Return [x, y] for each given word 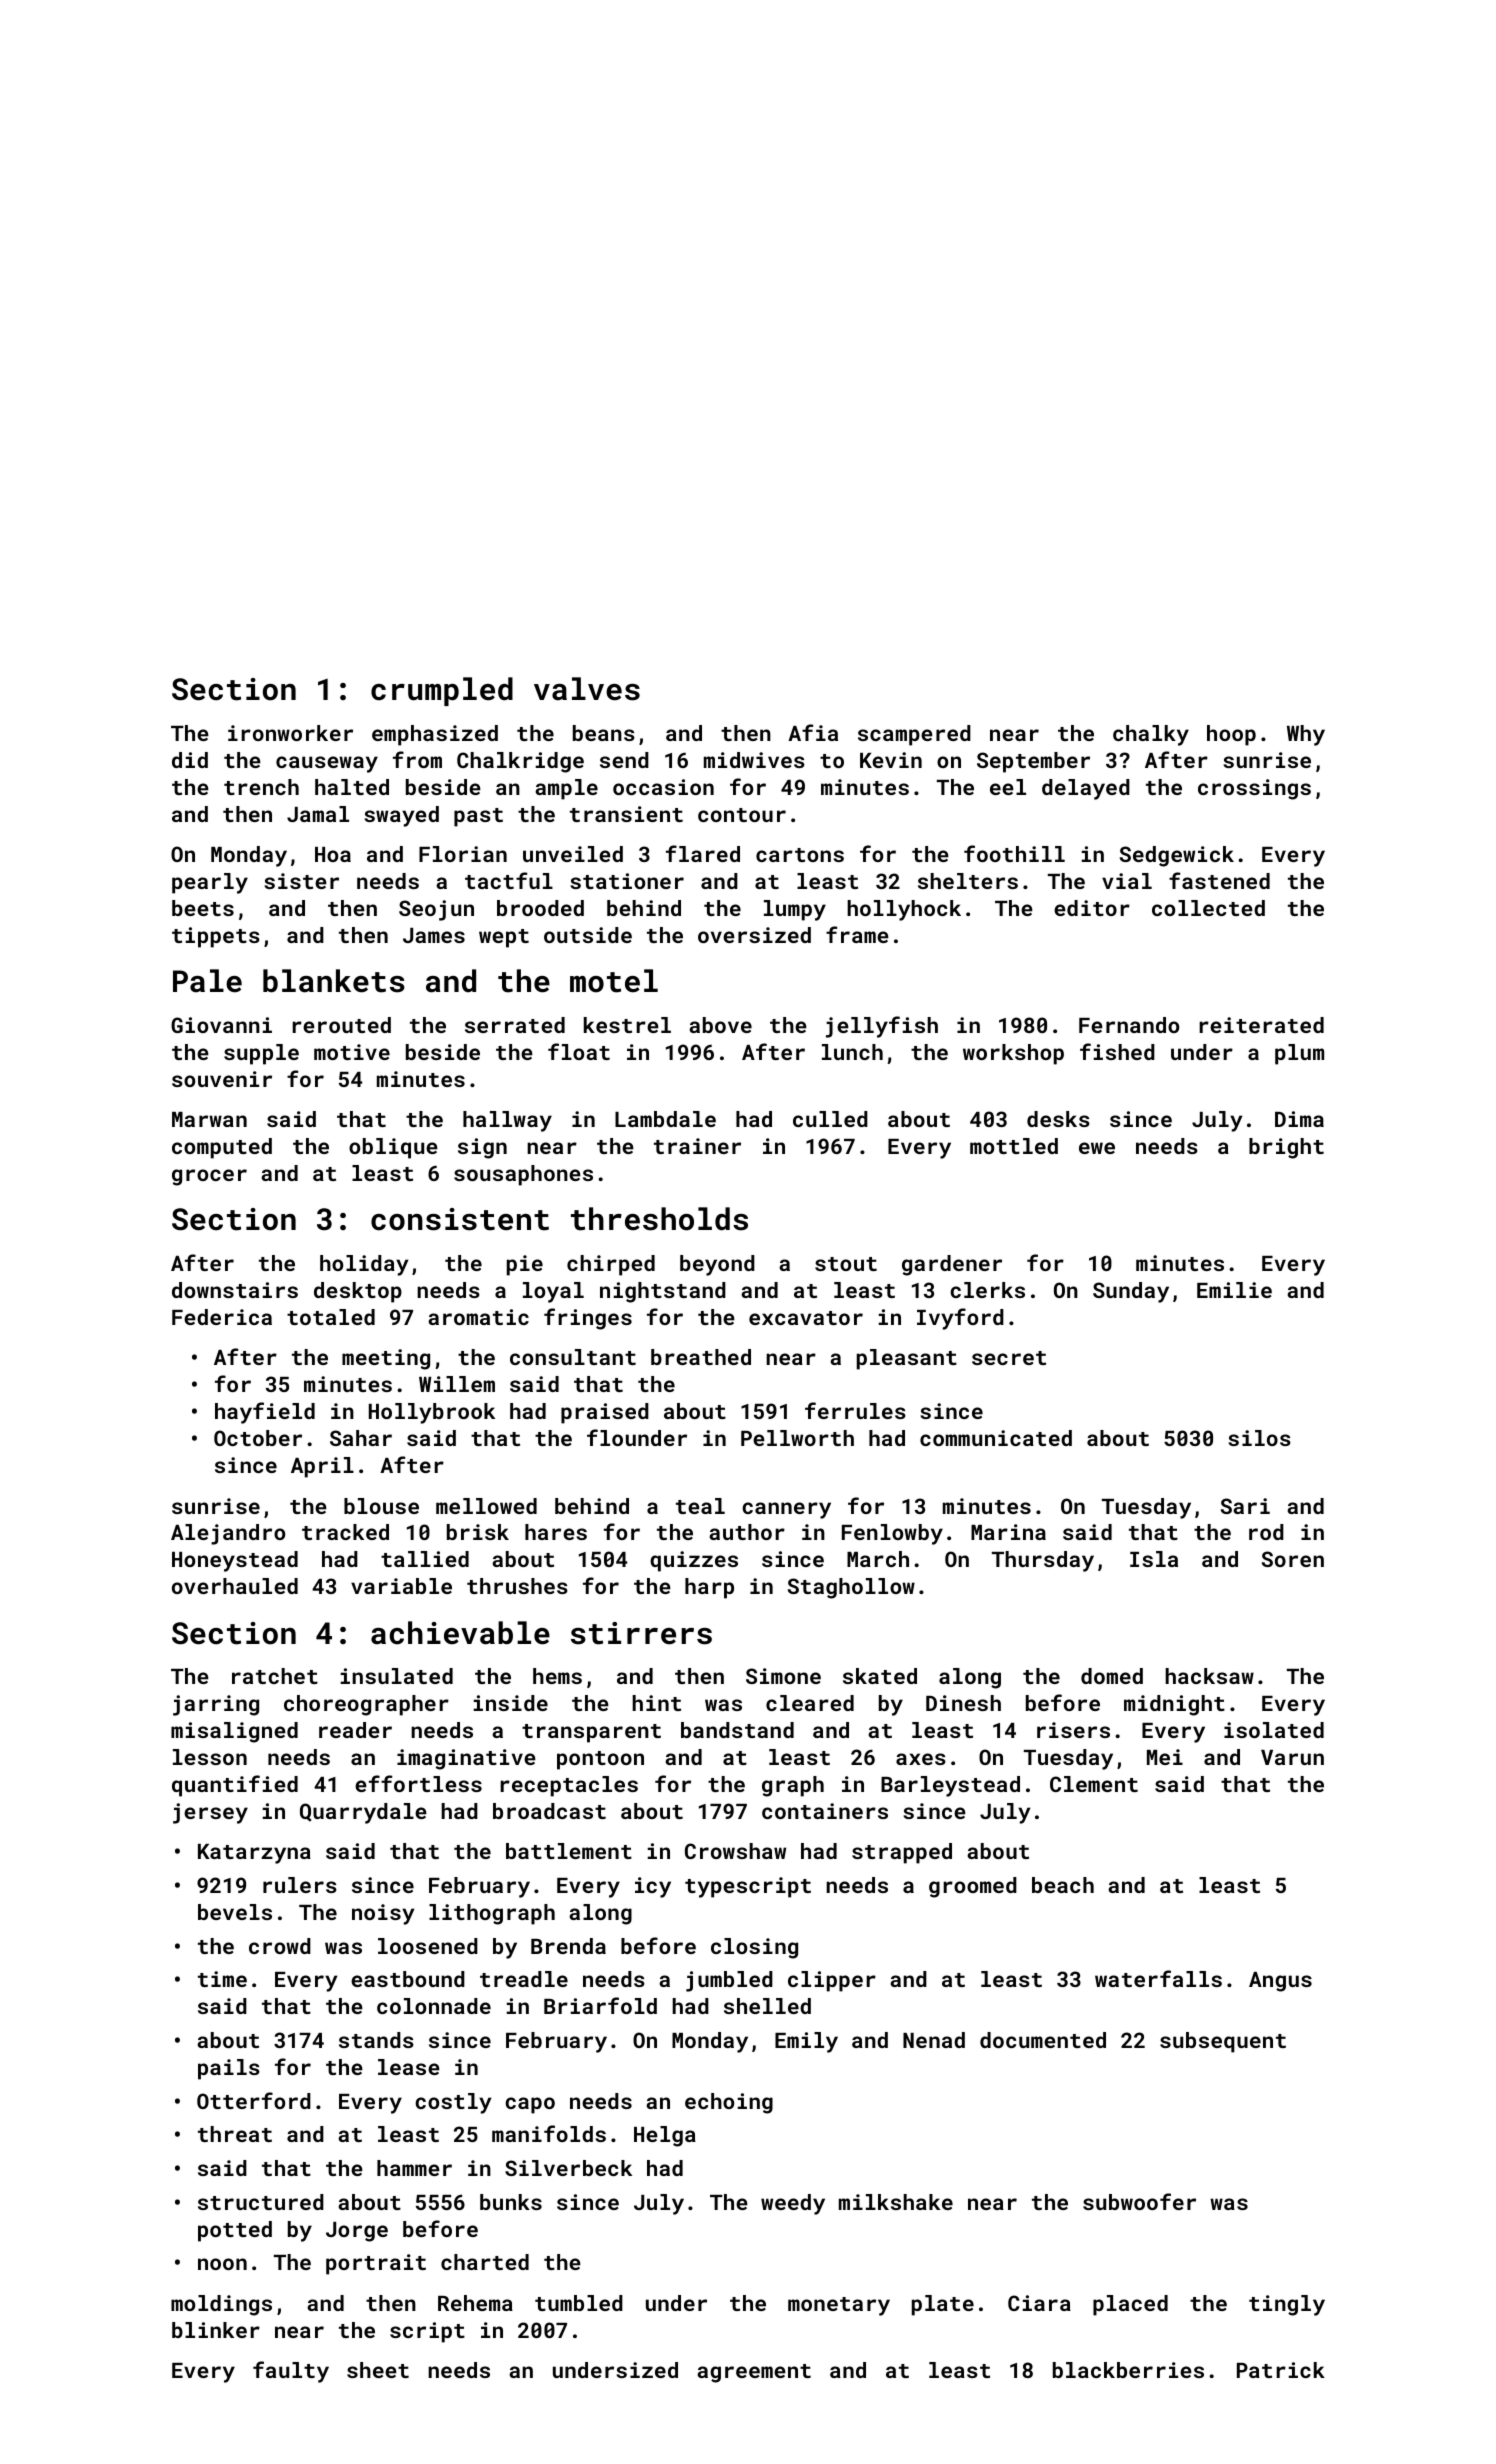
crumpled [442, 691]
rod [1266, 1532]
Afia [813, 732]
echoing [729, 2103]
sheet [378, 2370]
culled [830, 1119]
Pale [207, 981]
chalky [1151, 735]
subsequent [1223, 2042]
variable [401, 1586]
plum [1299, 1054]
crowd [280, 1946]
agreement [754, 2373]
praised [605, 1413]
